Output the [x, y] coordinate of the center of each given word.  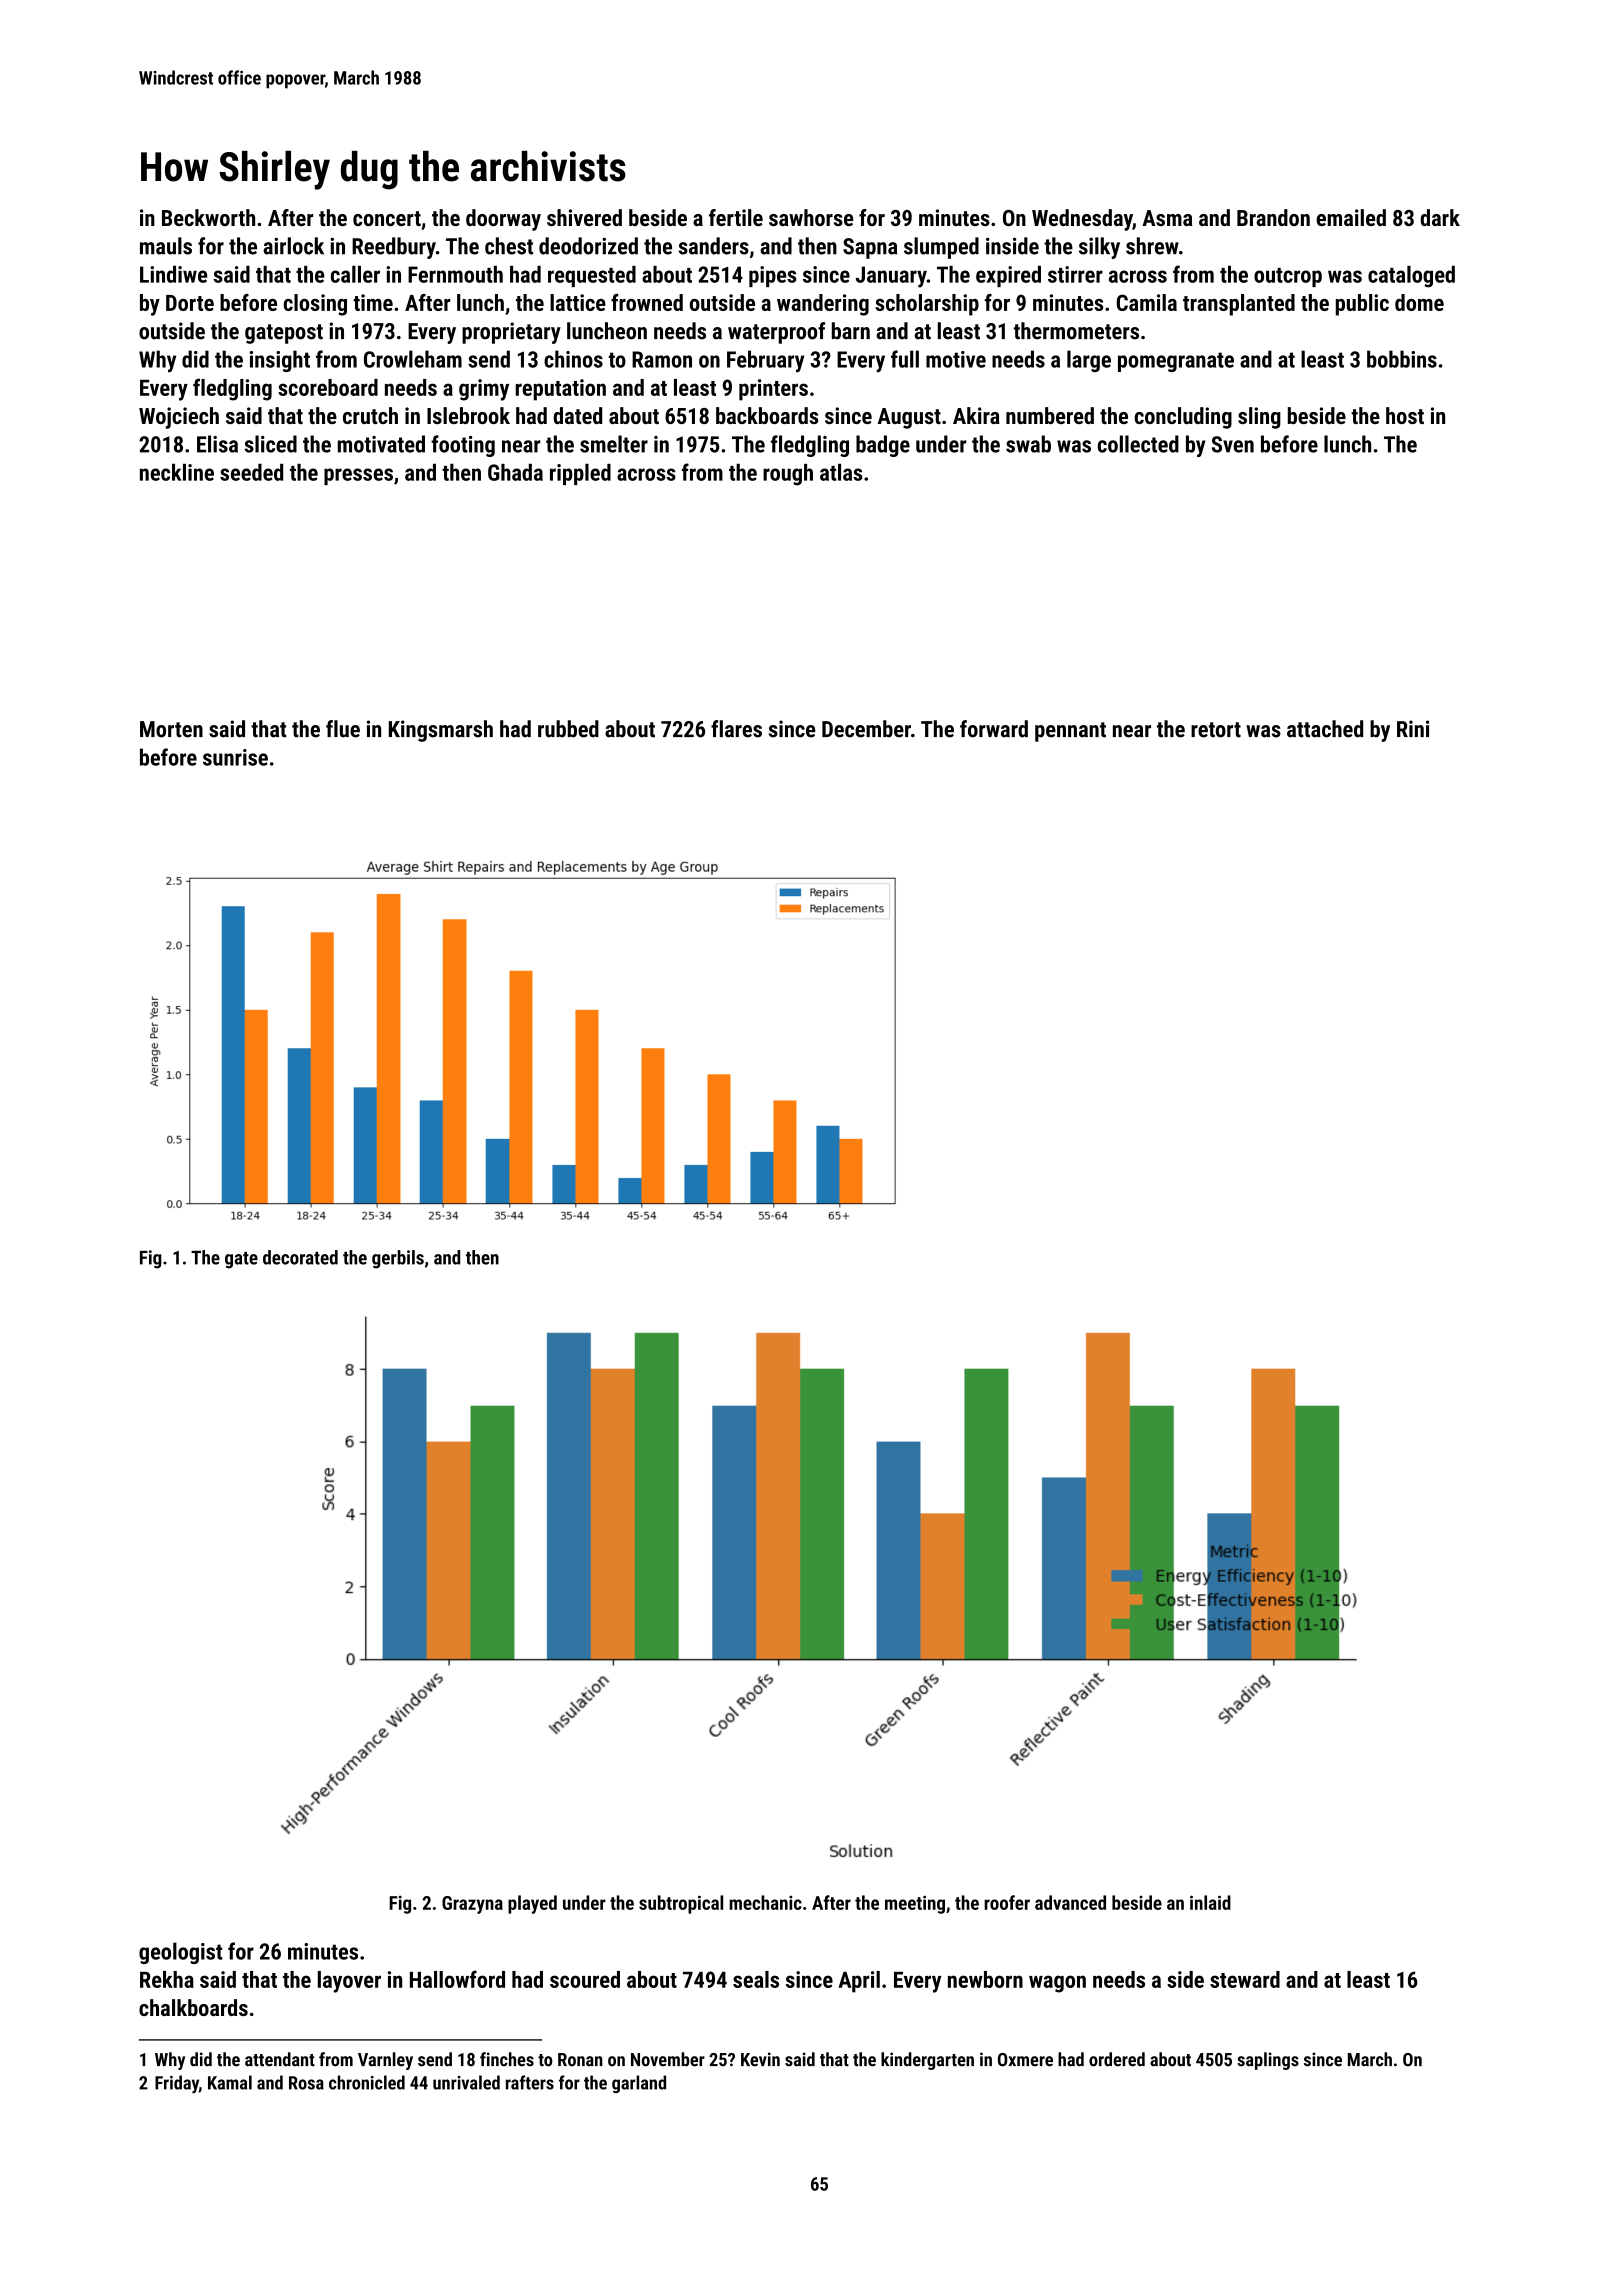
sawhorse [811, 217]
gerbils [398, 1259]
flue [343, 729]
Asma [1167, 218]
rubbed [568, 729]
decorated [300, 1257]
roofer [1007, 1902]
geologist [181, 1953]
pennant [1070, 732]
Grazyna [472, 1905]
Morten [171, 729]
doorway [503, 220]
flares [736, 729]
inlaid [1210, 1902]
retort [1216, 730]
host [1405, 415]
